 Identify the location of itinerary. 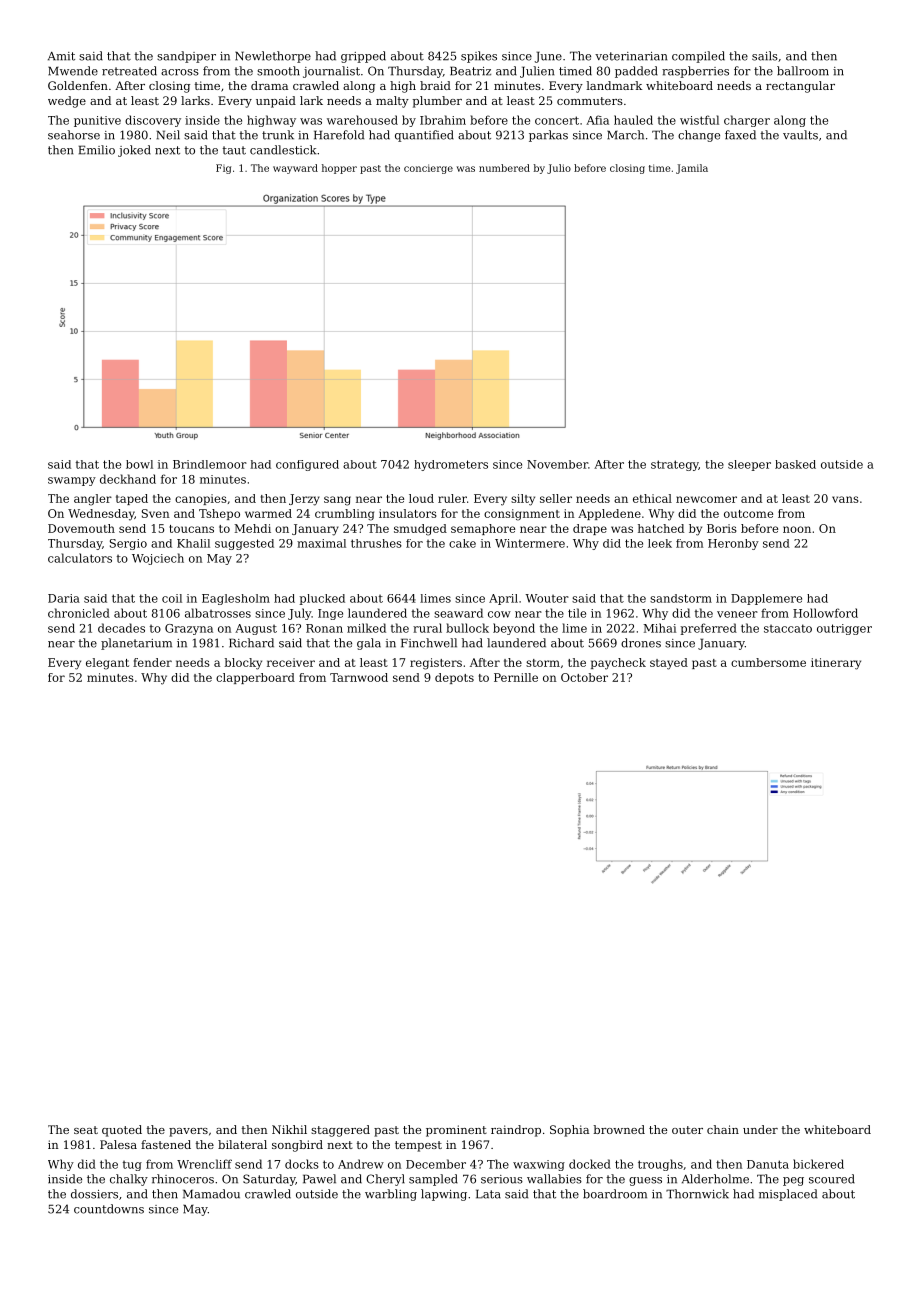
(836, 664).
